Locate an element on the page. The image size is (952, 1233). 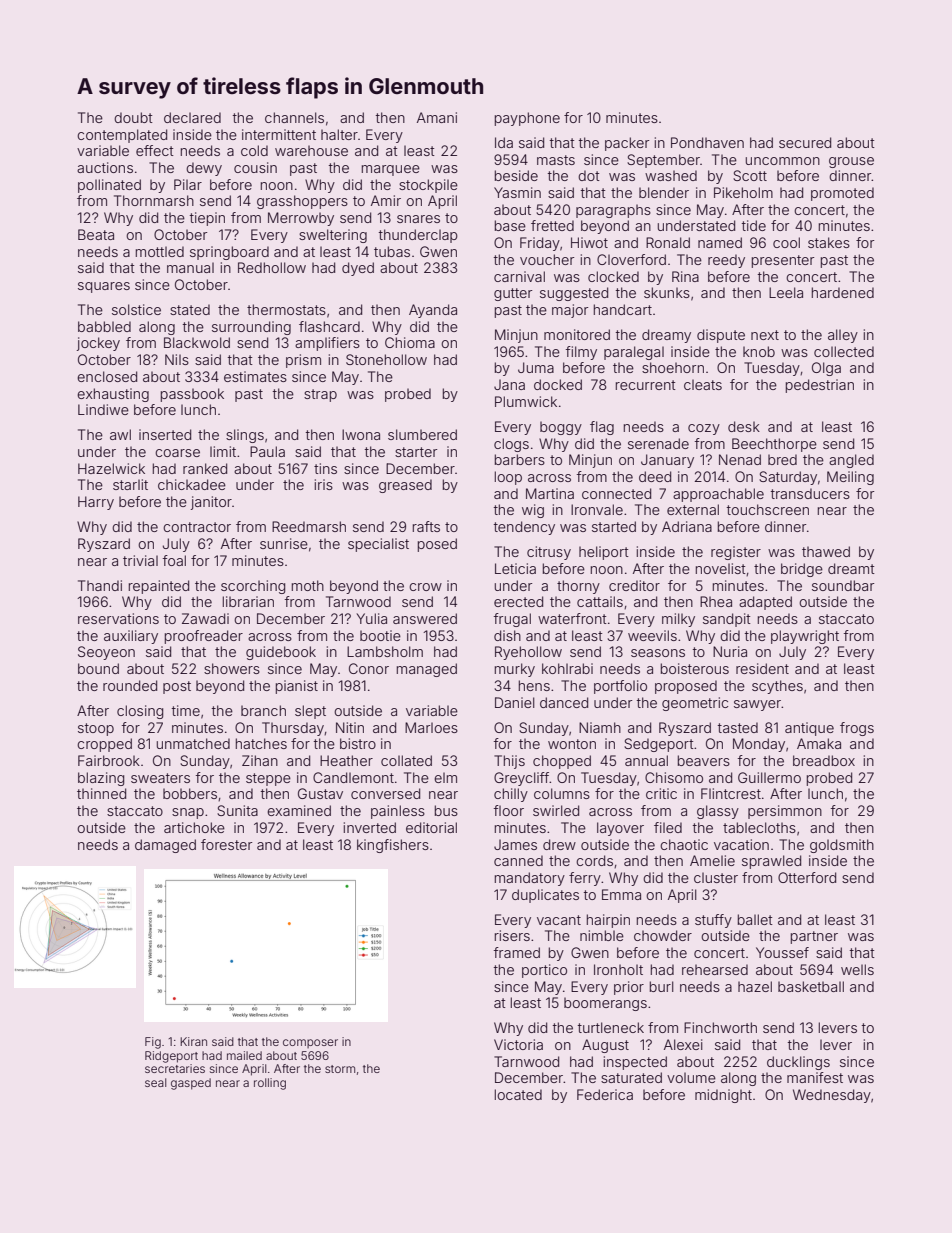
flag is located at coordinates (602, 428).
